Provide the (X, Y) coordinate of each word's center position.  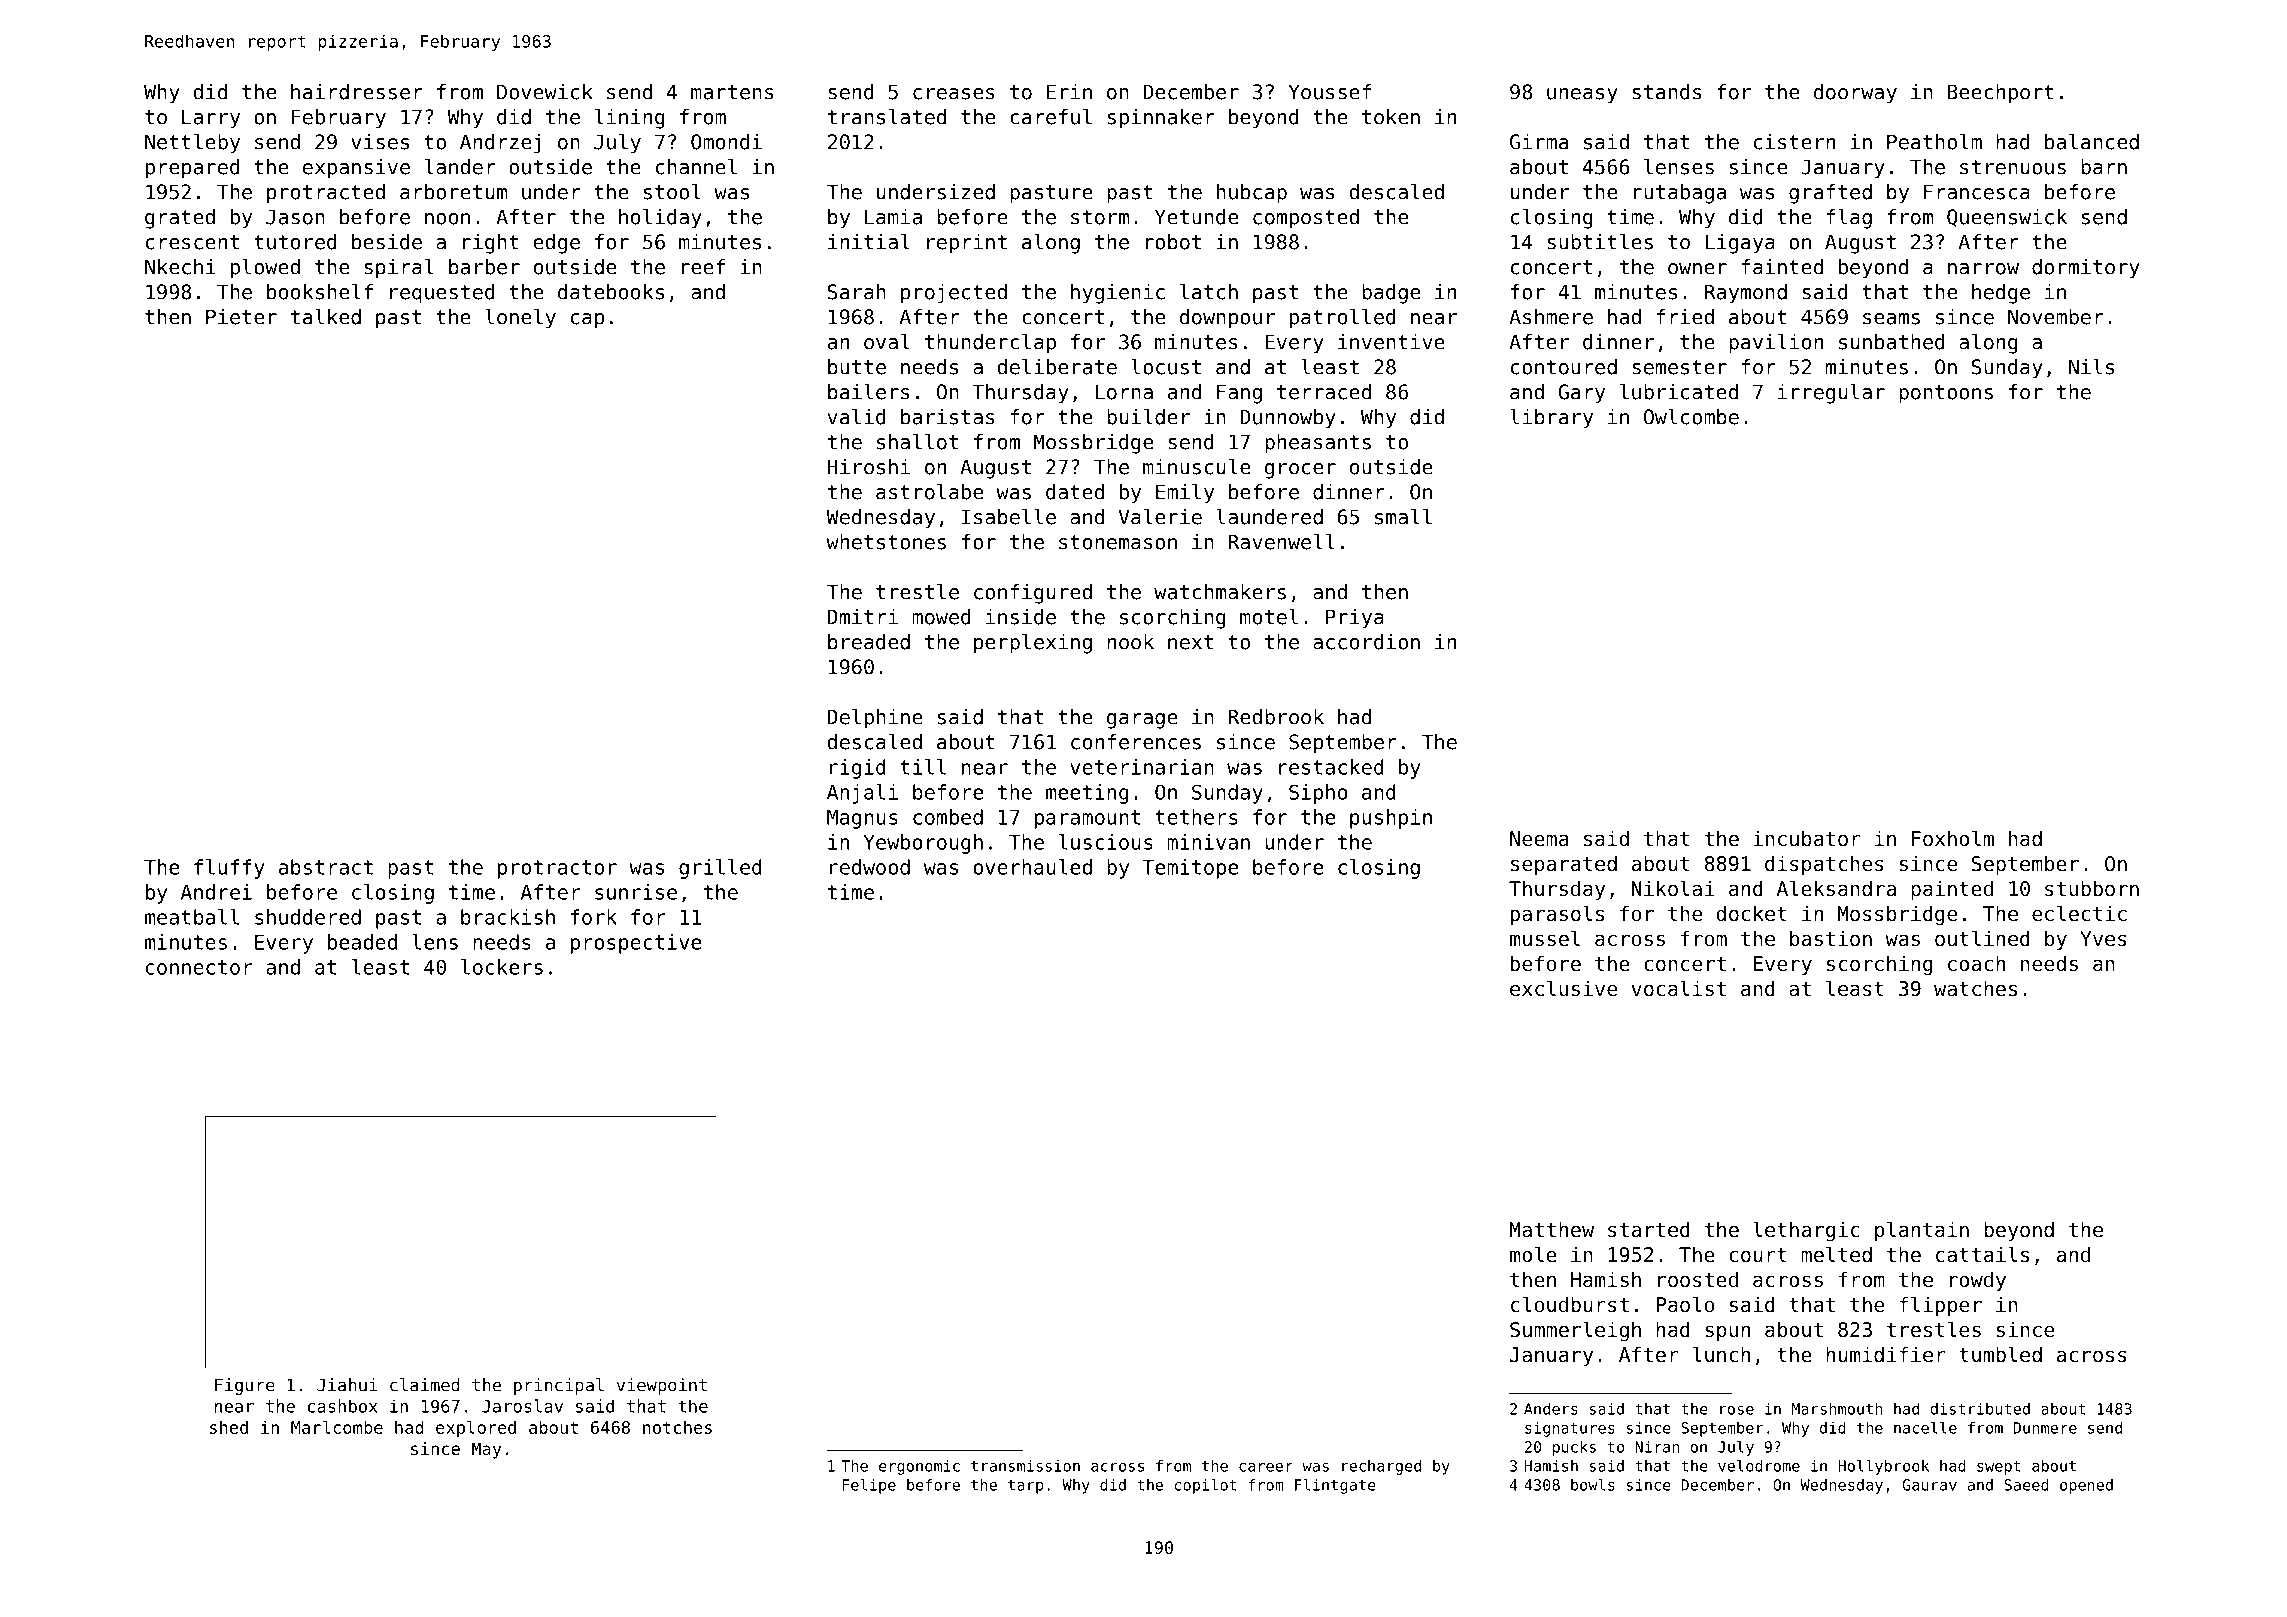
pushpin (1391, 819)
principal (559, 1386)
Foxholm (1953, 838)
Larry (211, 119)
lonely (520, 319)
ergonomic (919, 1467)
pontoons (1946, 394)
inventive (1391, 342)
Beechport (2001, 94)
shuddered (308, 917)
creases (954, 94)
